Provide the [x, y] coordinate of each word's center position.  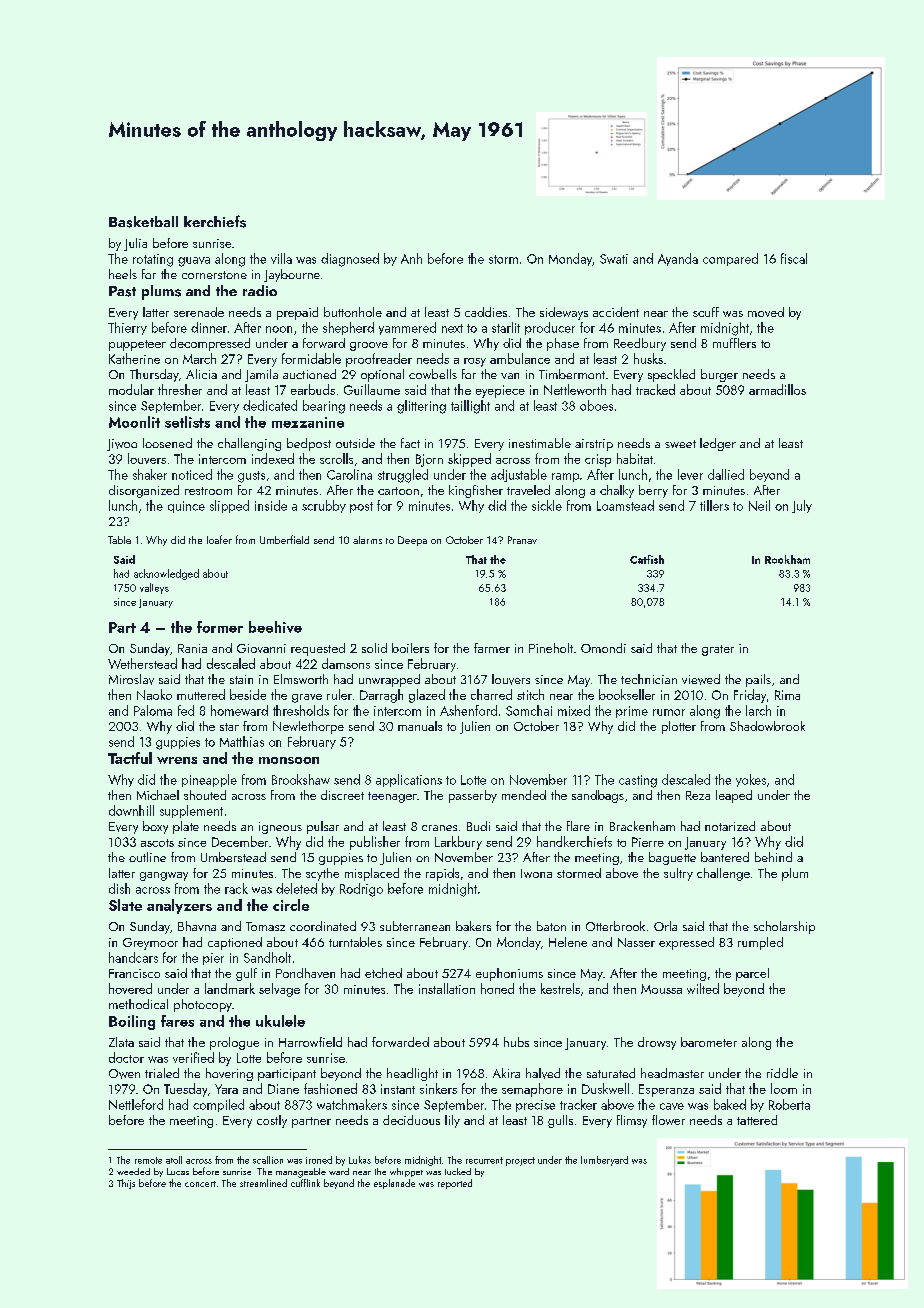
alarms [367, 540]
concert [200, 1184]
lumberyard [604, 1161]
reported [455, 1184]
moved [766, 312]
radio [260, 290]
